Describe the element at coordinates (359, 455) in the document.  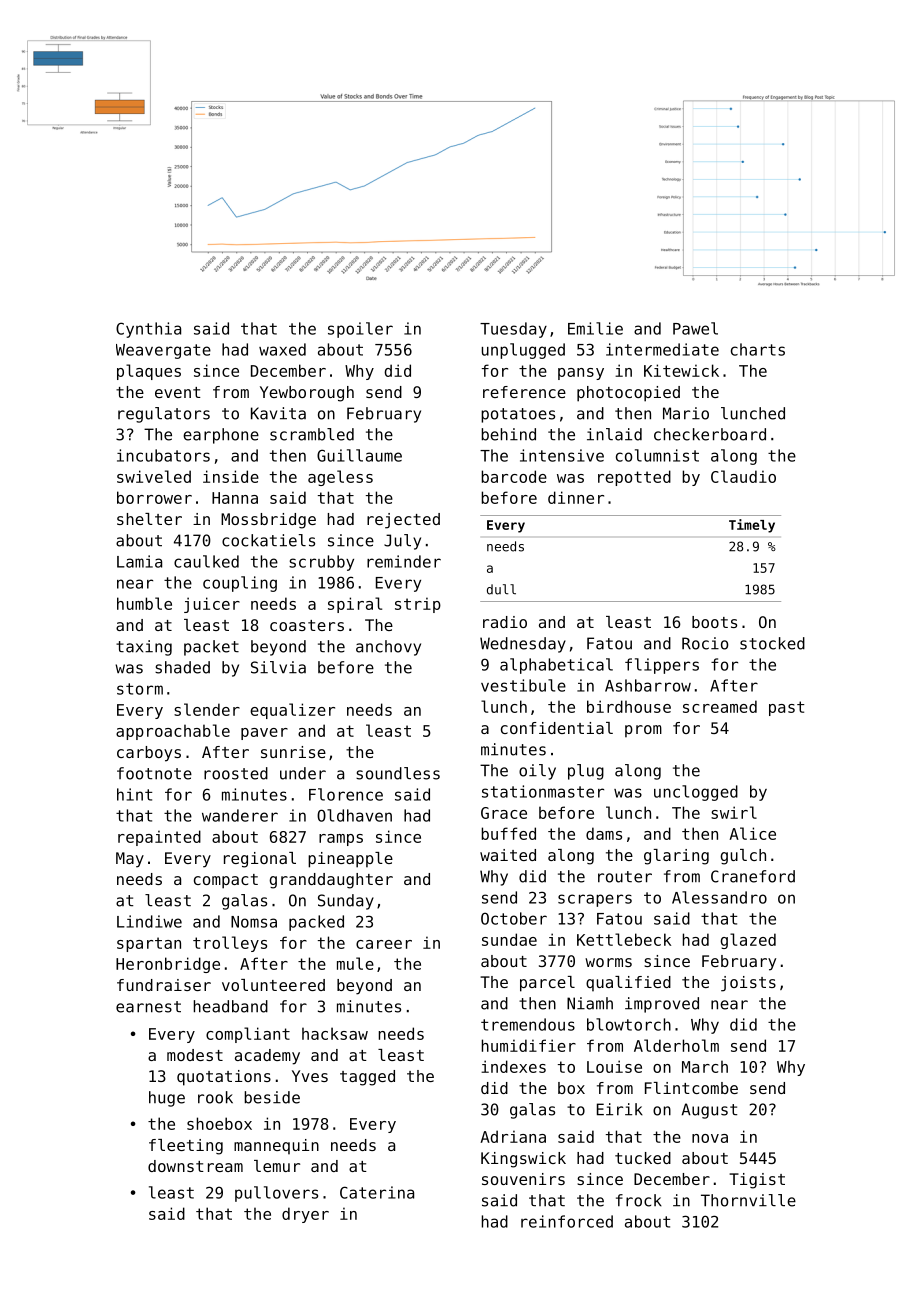
I see `Guillaume` at that location.
